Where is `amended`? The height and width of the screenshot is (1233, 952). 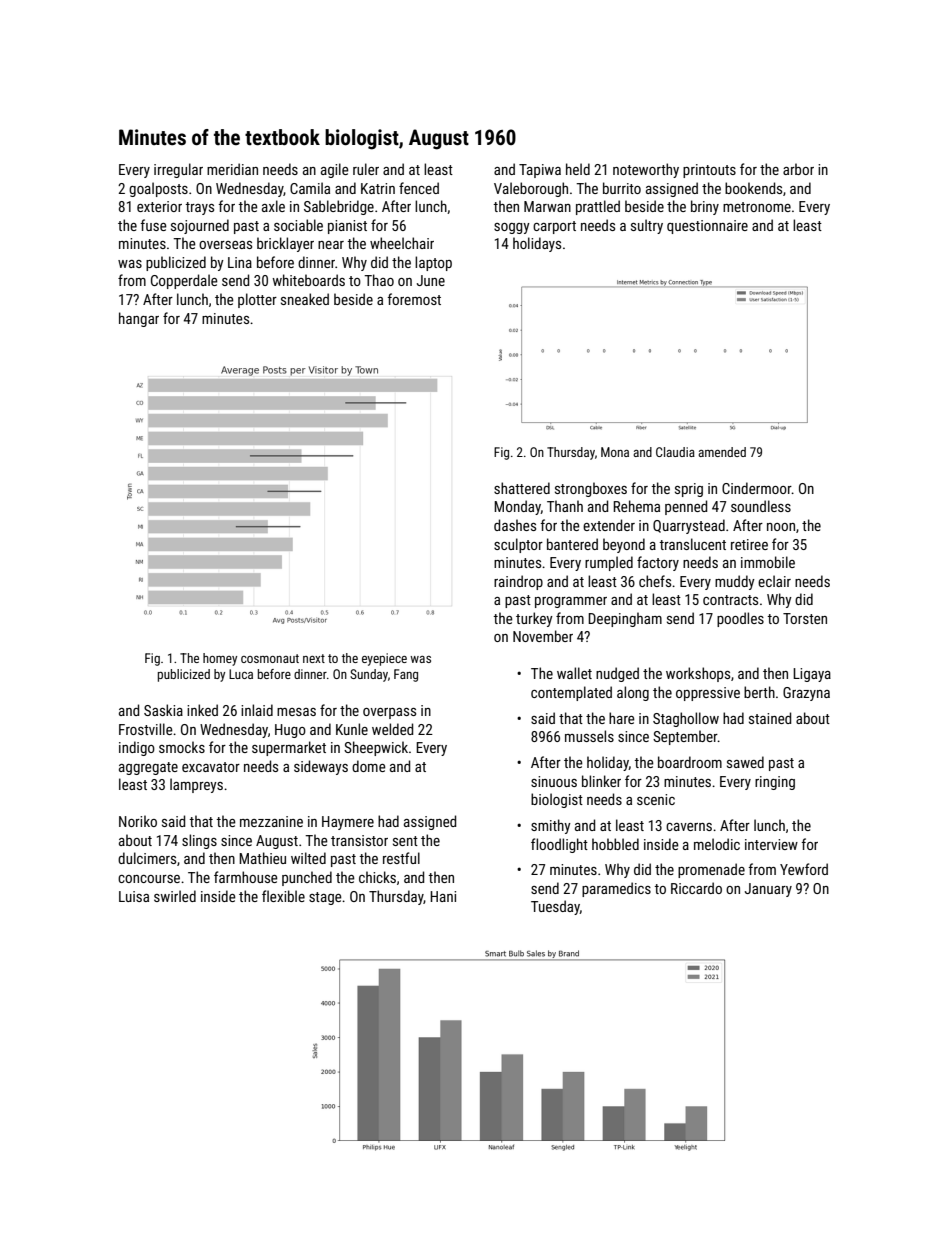 amended is located at coordinates (722, 452).
